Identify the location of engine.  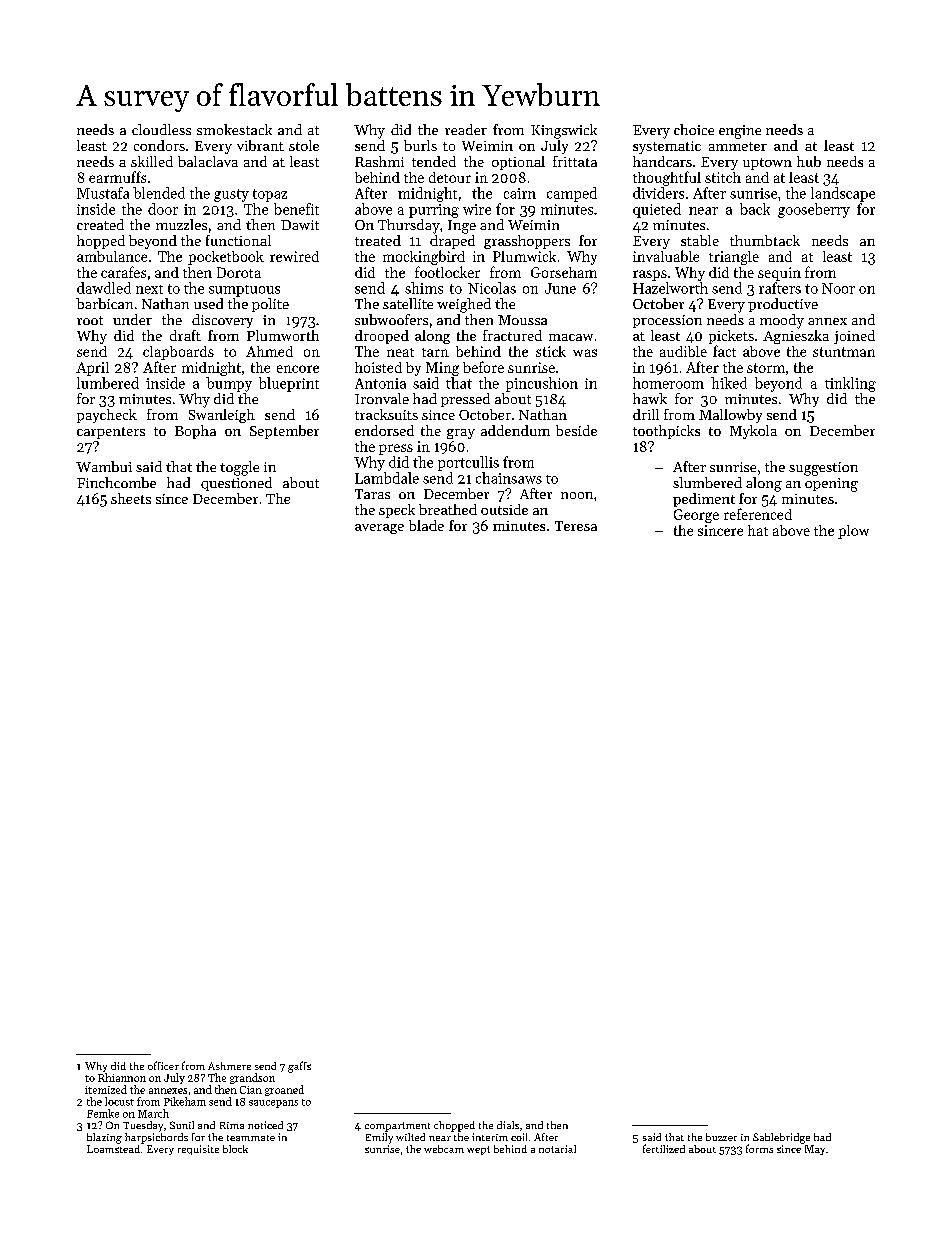
(740, 132).
